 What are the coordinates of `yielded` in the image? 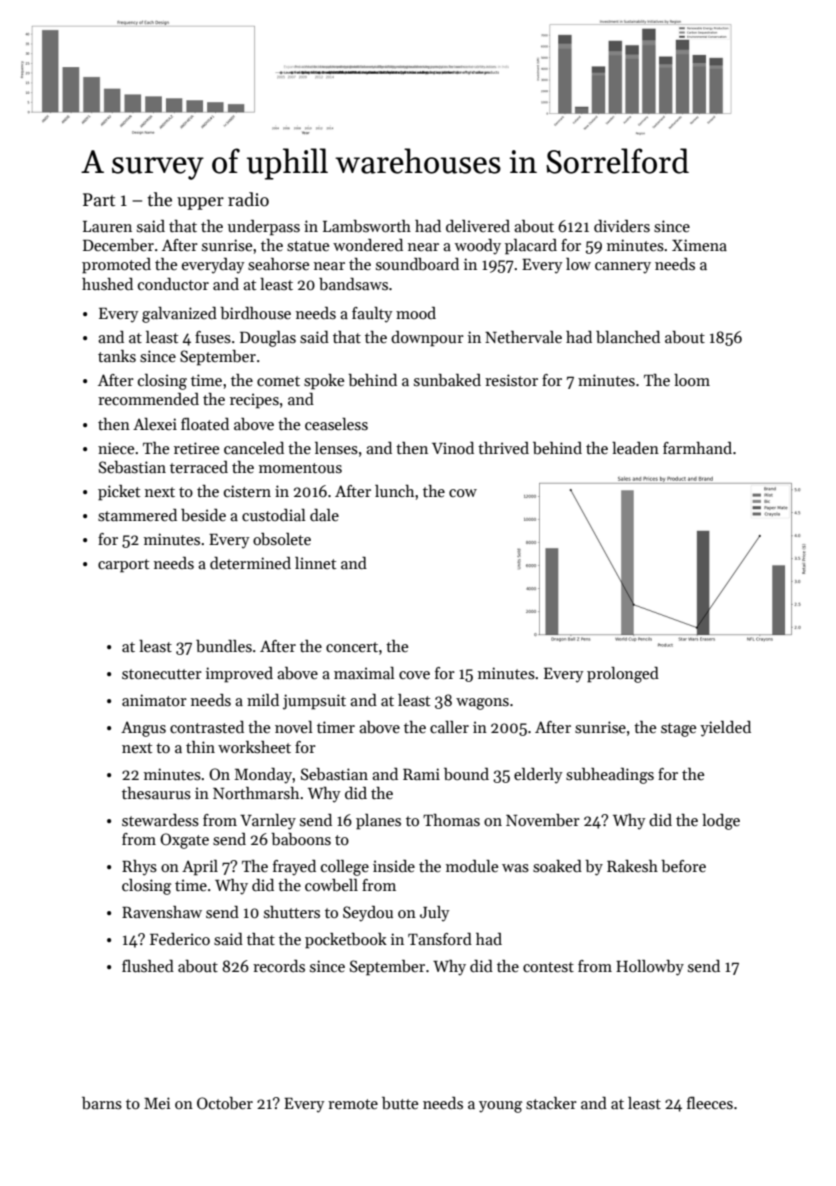 It's located at (725, 729).
